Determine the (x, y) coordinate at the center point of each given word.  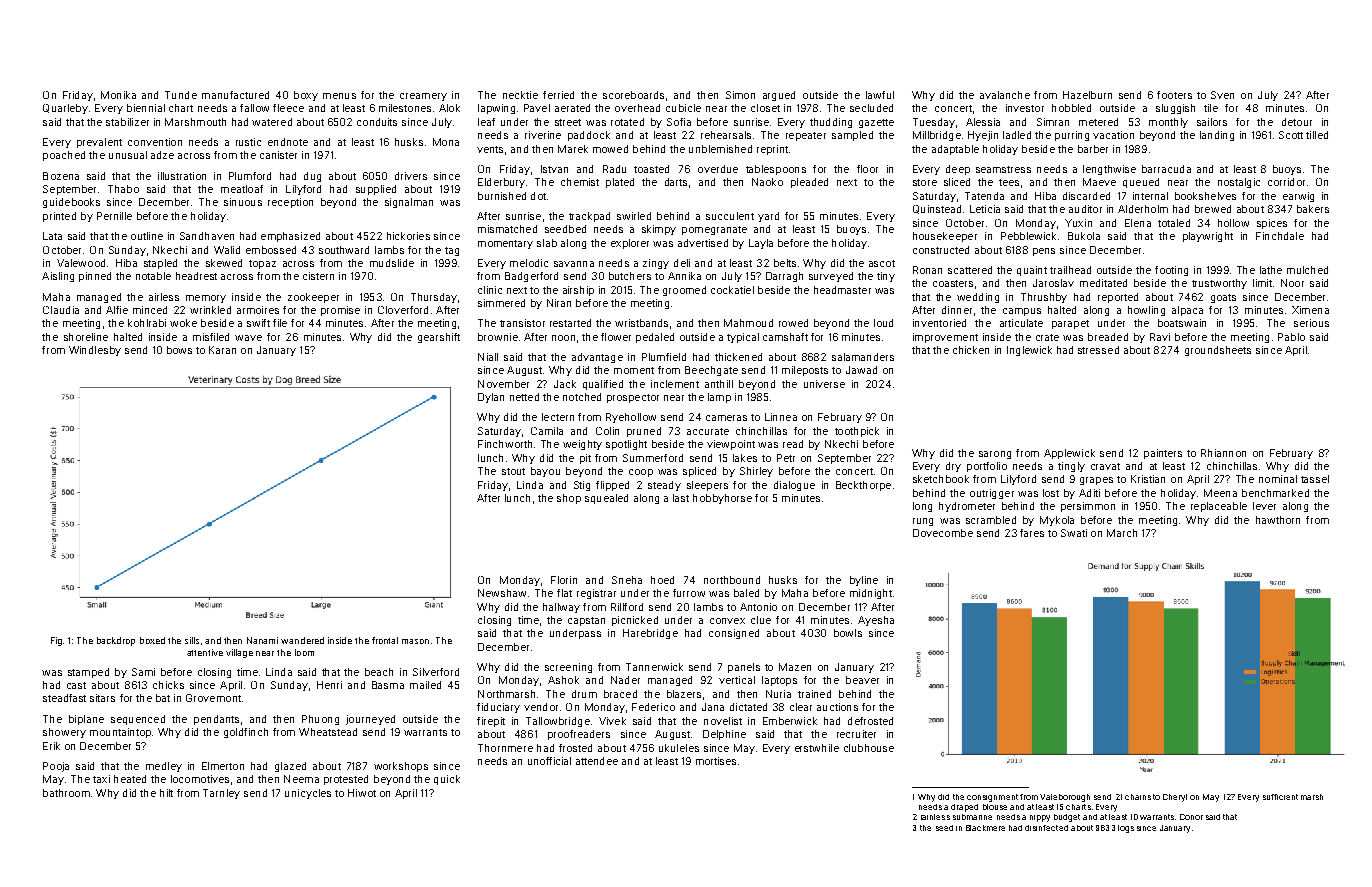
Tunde (181, 95)
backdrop (116, 641)
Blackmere (985, 828)
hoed (662, 580)
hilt (166, 793)
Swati (1074, 533)
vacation (1113, 135)
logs (1126, 829)
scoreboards (633, 95)
